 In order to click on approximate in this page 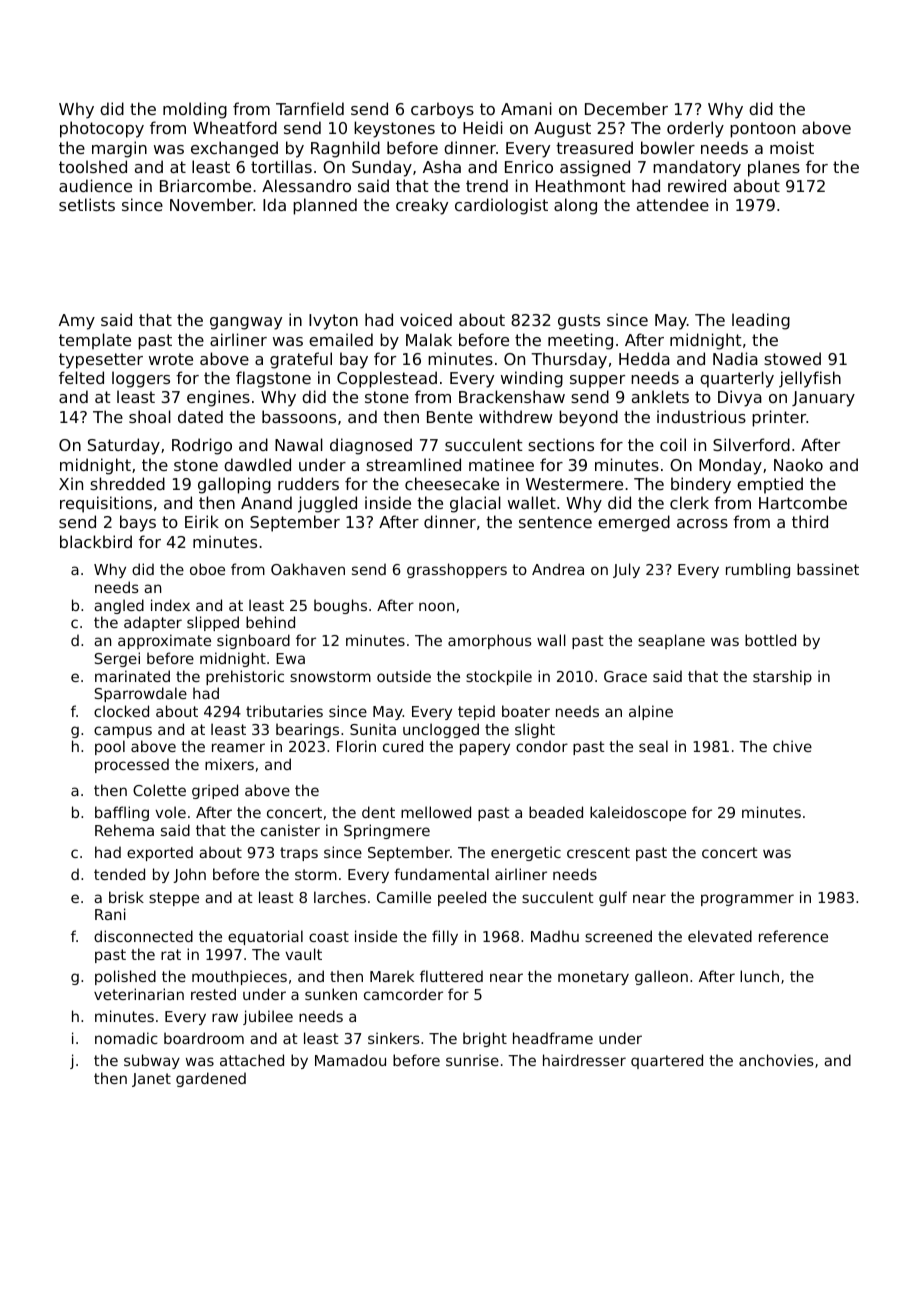, I will do `click(164, 641)`.
